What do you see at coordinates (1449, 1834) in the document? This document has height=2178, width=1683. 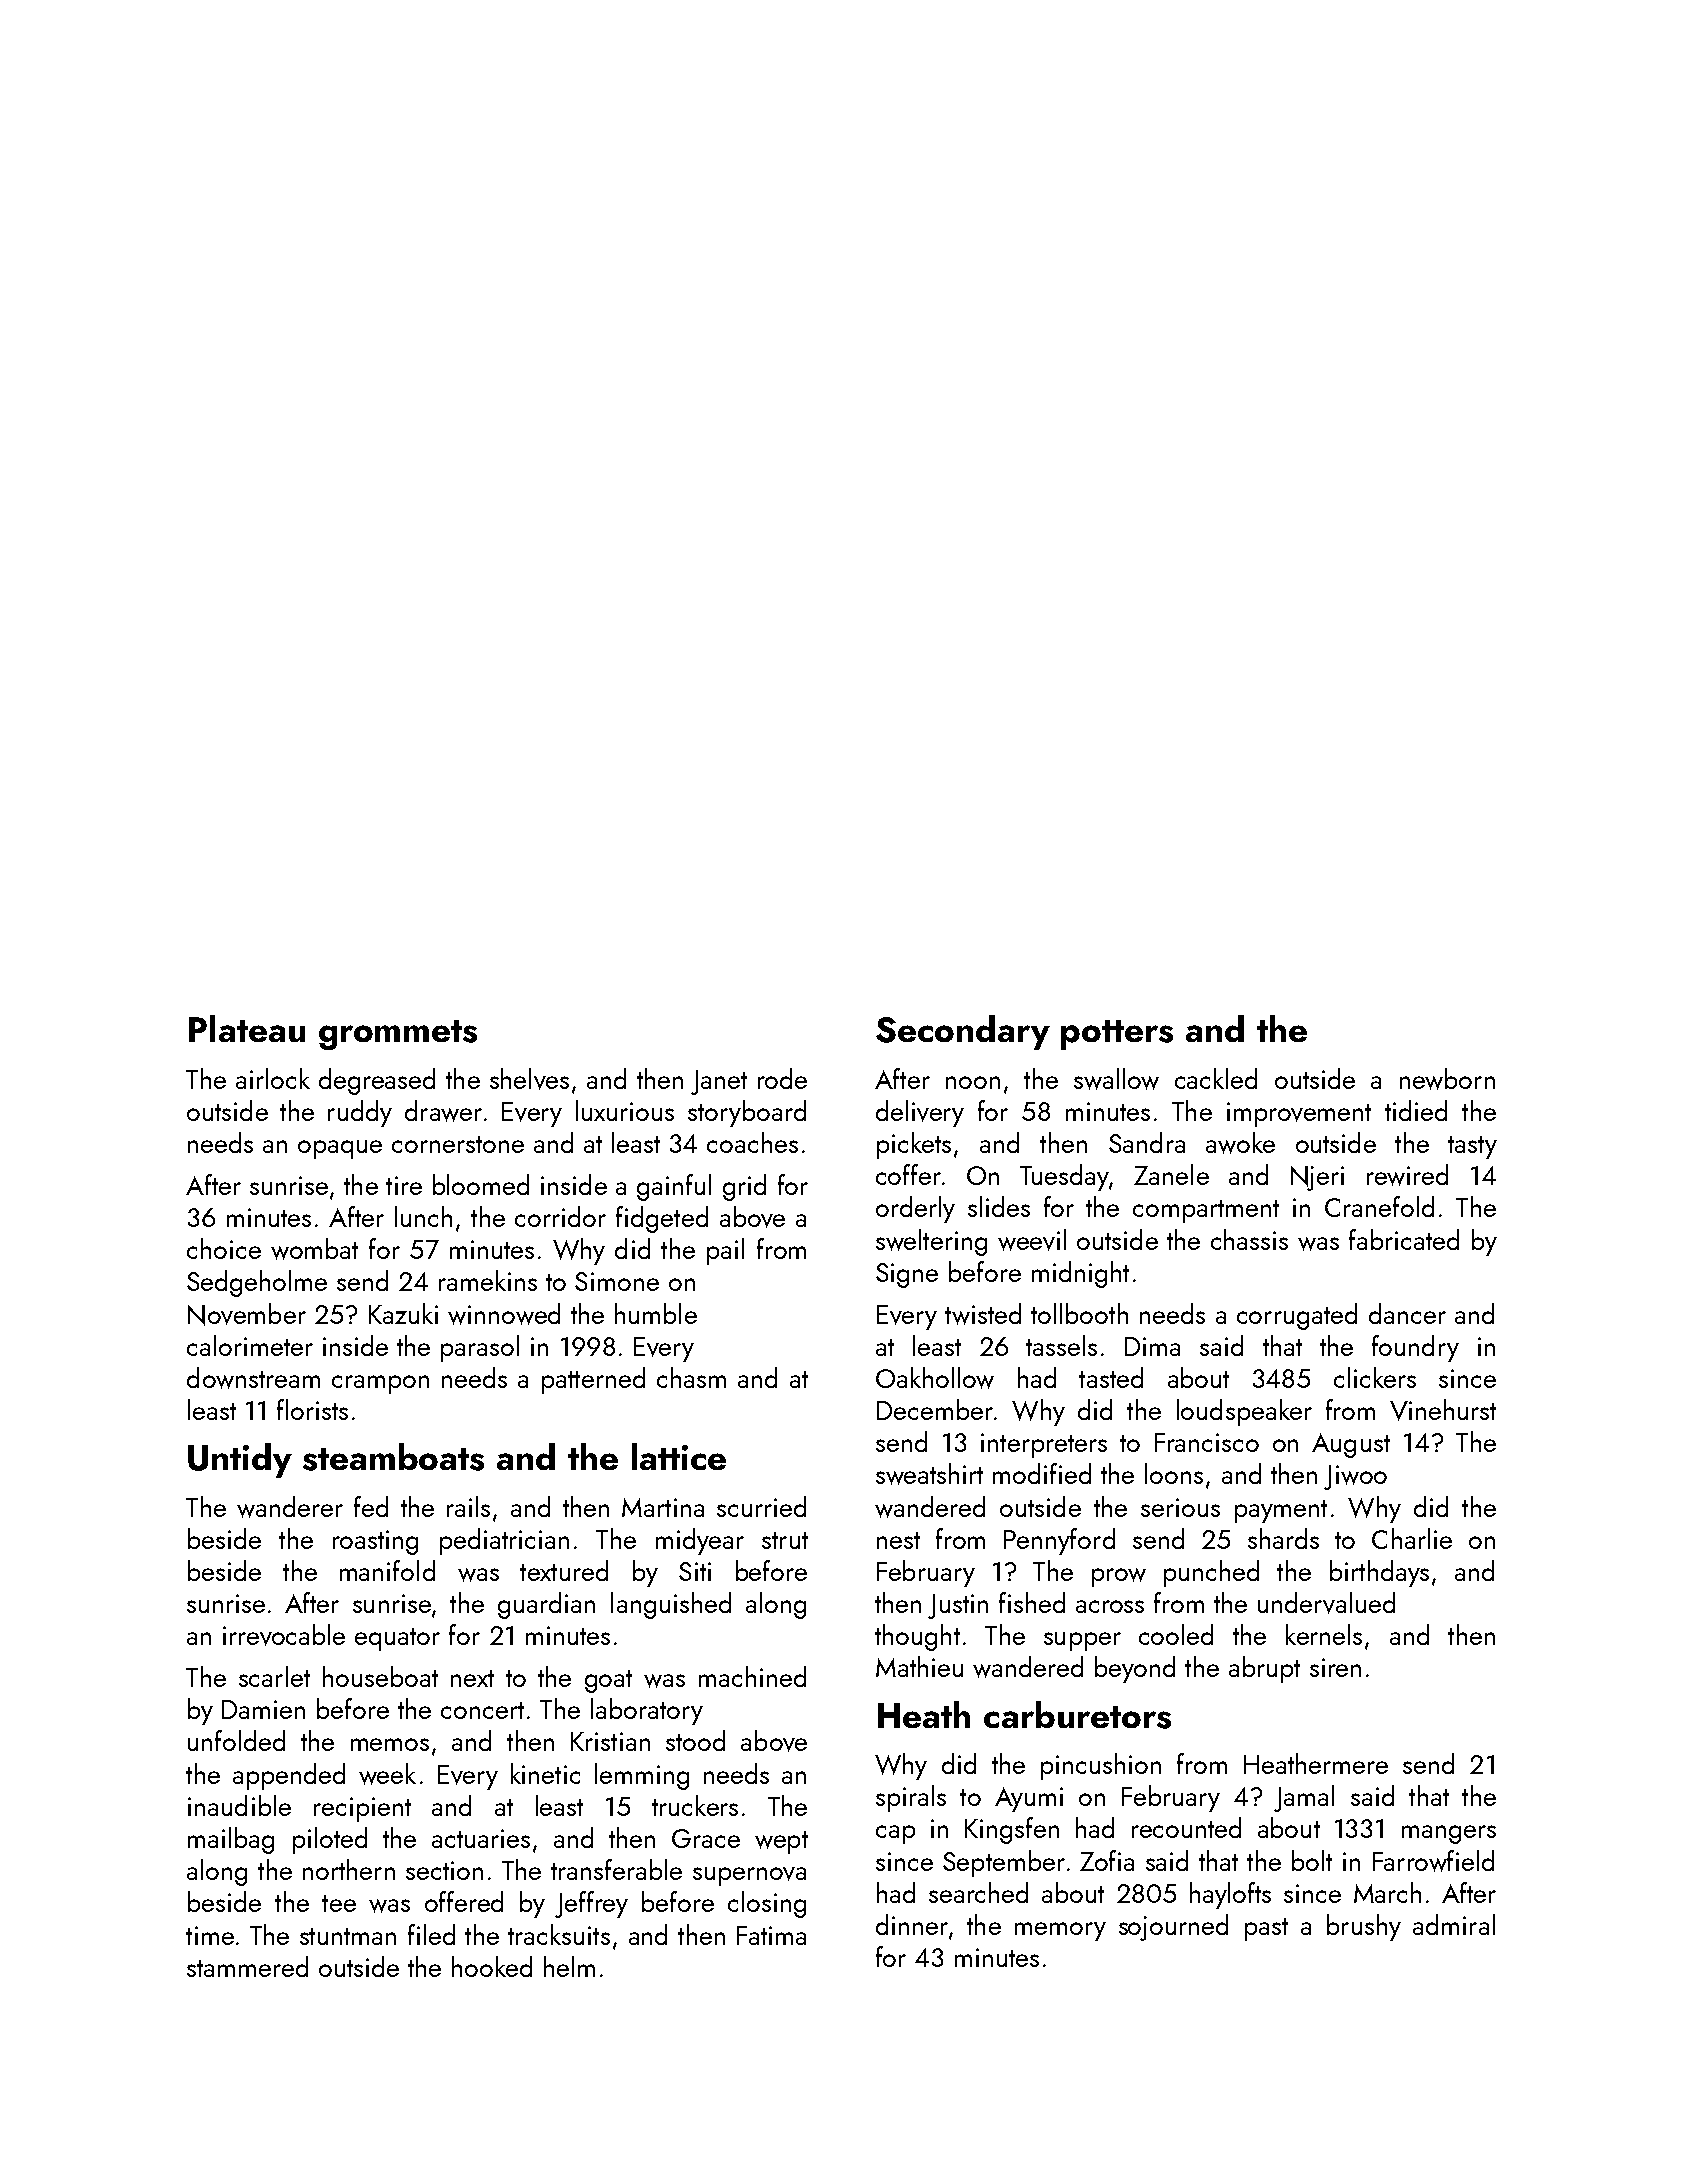 I see `mangers` at bounding box center [1449, 1834].
